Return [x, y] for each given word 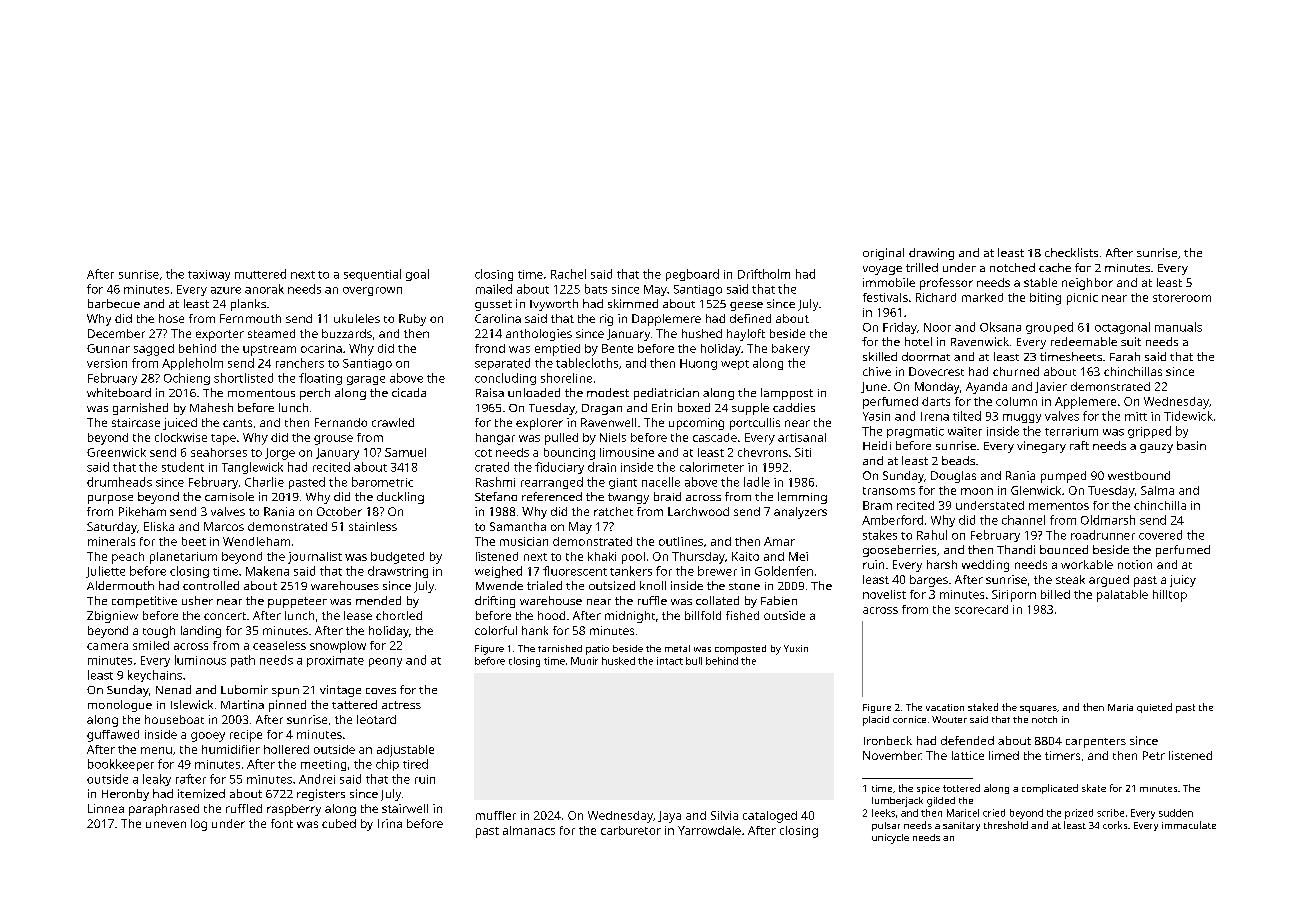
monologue [120, 706]
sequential [372, 275]
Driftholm [764, 274]
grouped [1049, 328]
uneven [166, 824]
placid [876, 721]
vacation [945, 707]
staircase [136, 422]
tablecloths [587, 363]
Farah [1125, 356]
